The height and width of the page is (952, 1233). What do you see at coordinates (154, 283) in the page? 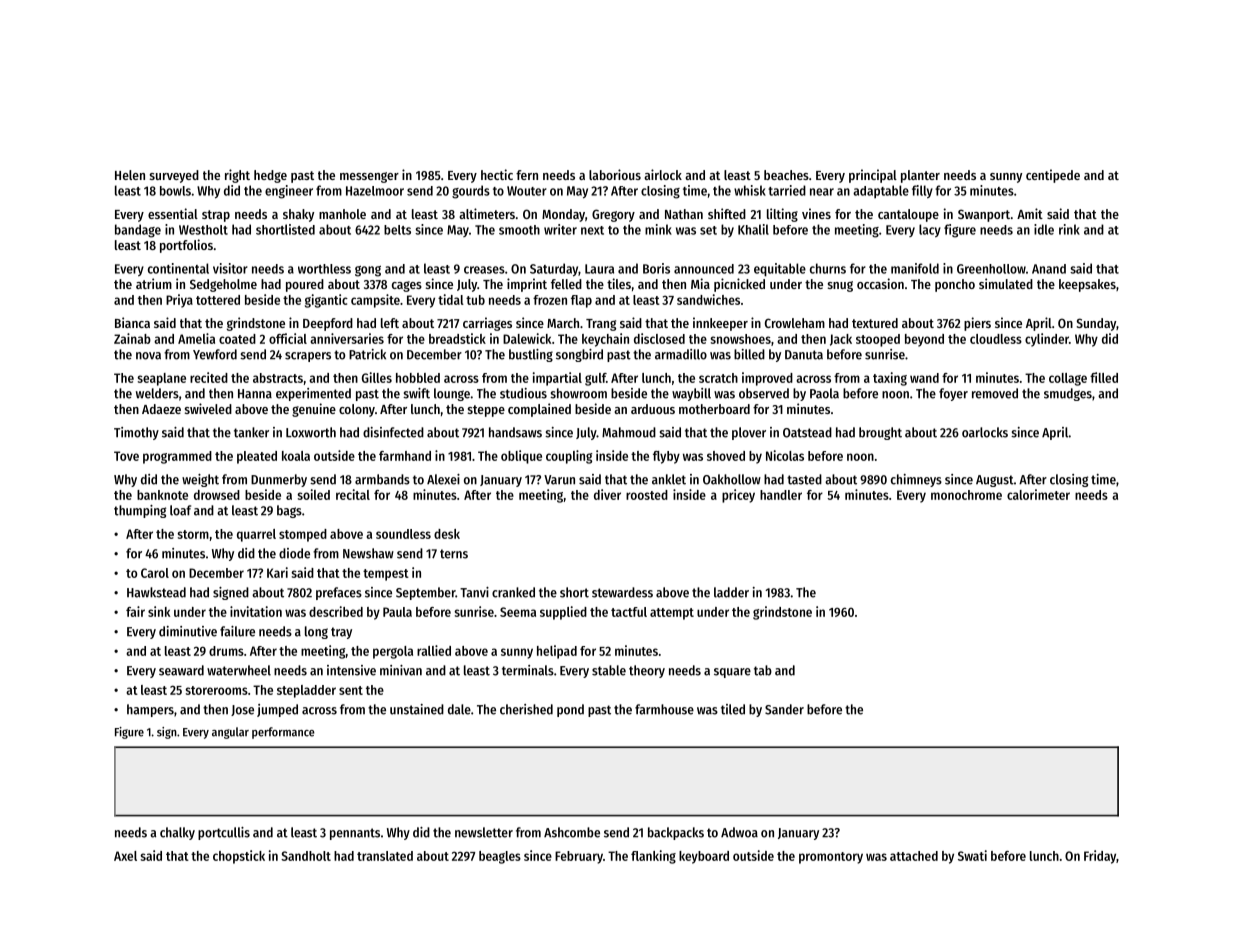
I see `atrium` at bounding box center [154, 283].
